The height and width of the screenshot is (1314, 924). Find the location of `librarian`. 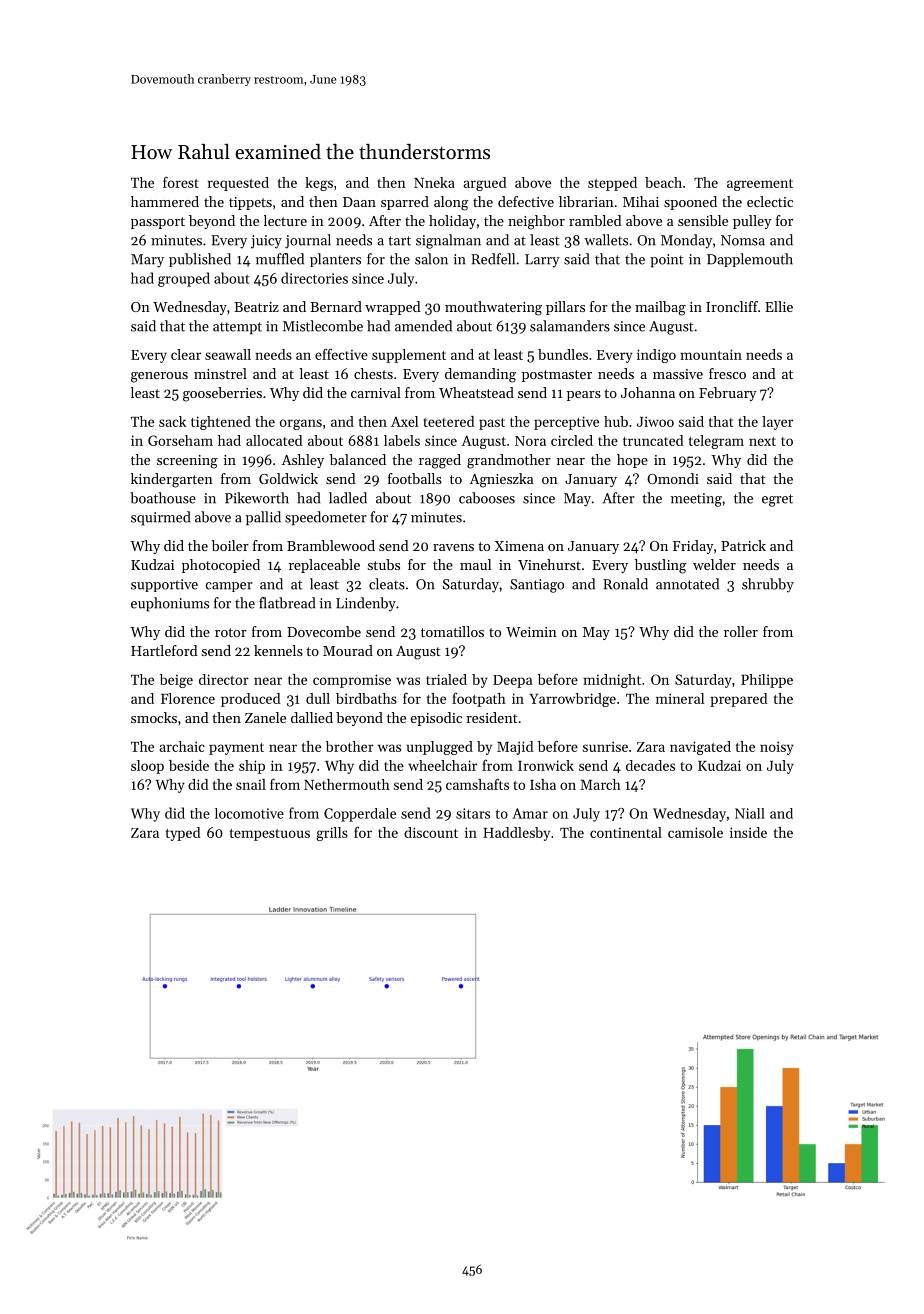

librarian is located at coordinates (586, 201).
